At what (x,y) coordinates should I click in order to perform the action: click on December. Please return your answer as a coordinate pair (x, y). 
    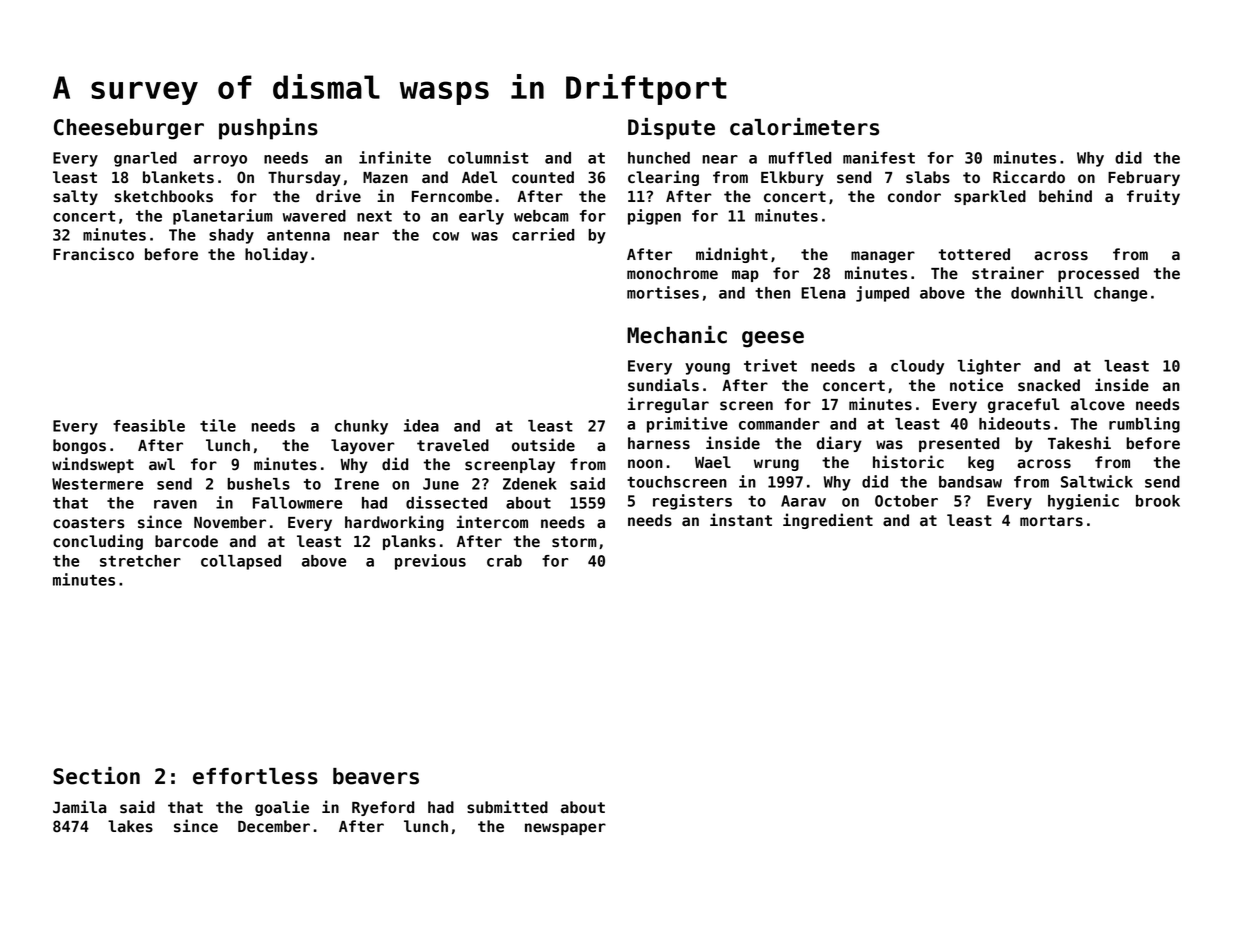
    Looking at the image, I should click on (274, 826).
